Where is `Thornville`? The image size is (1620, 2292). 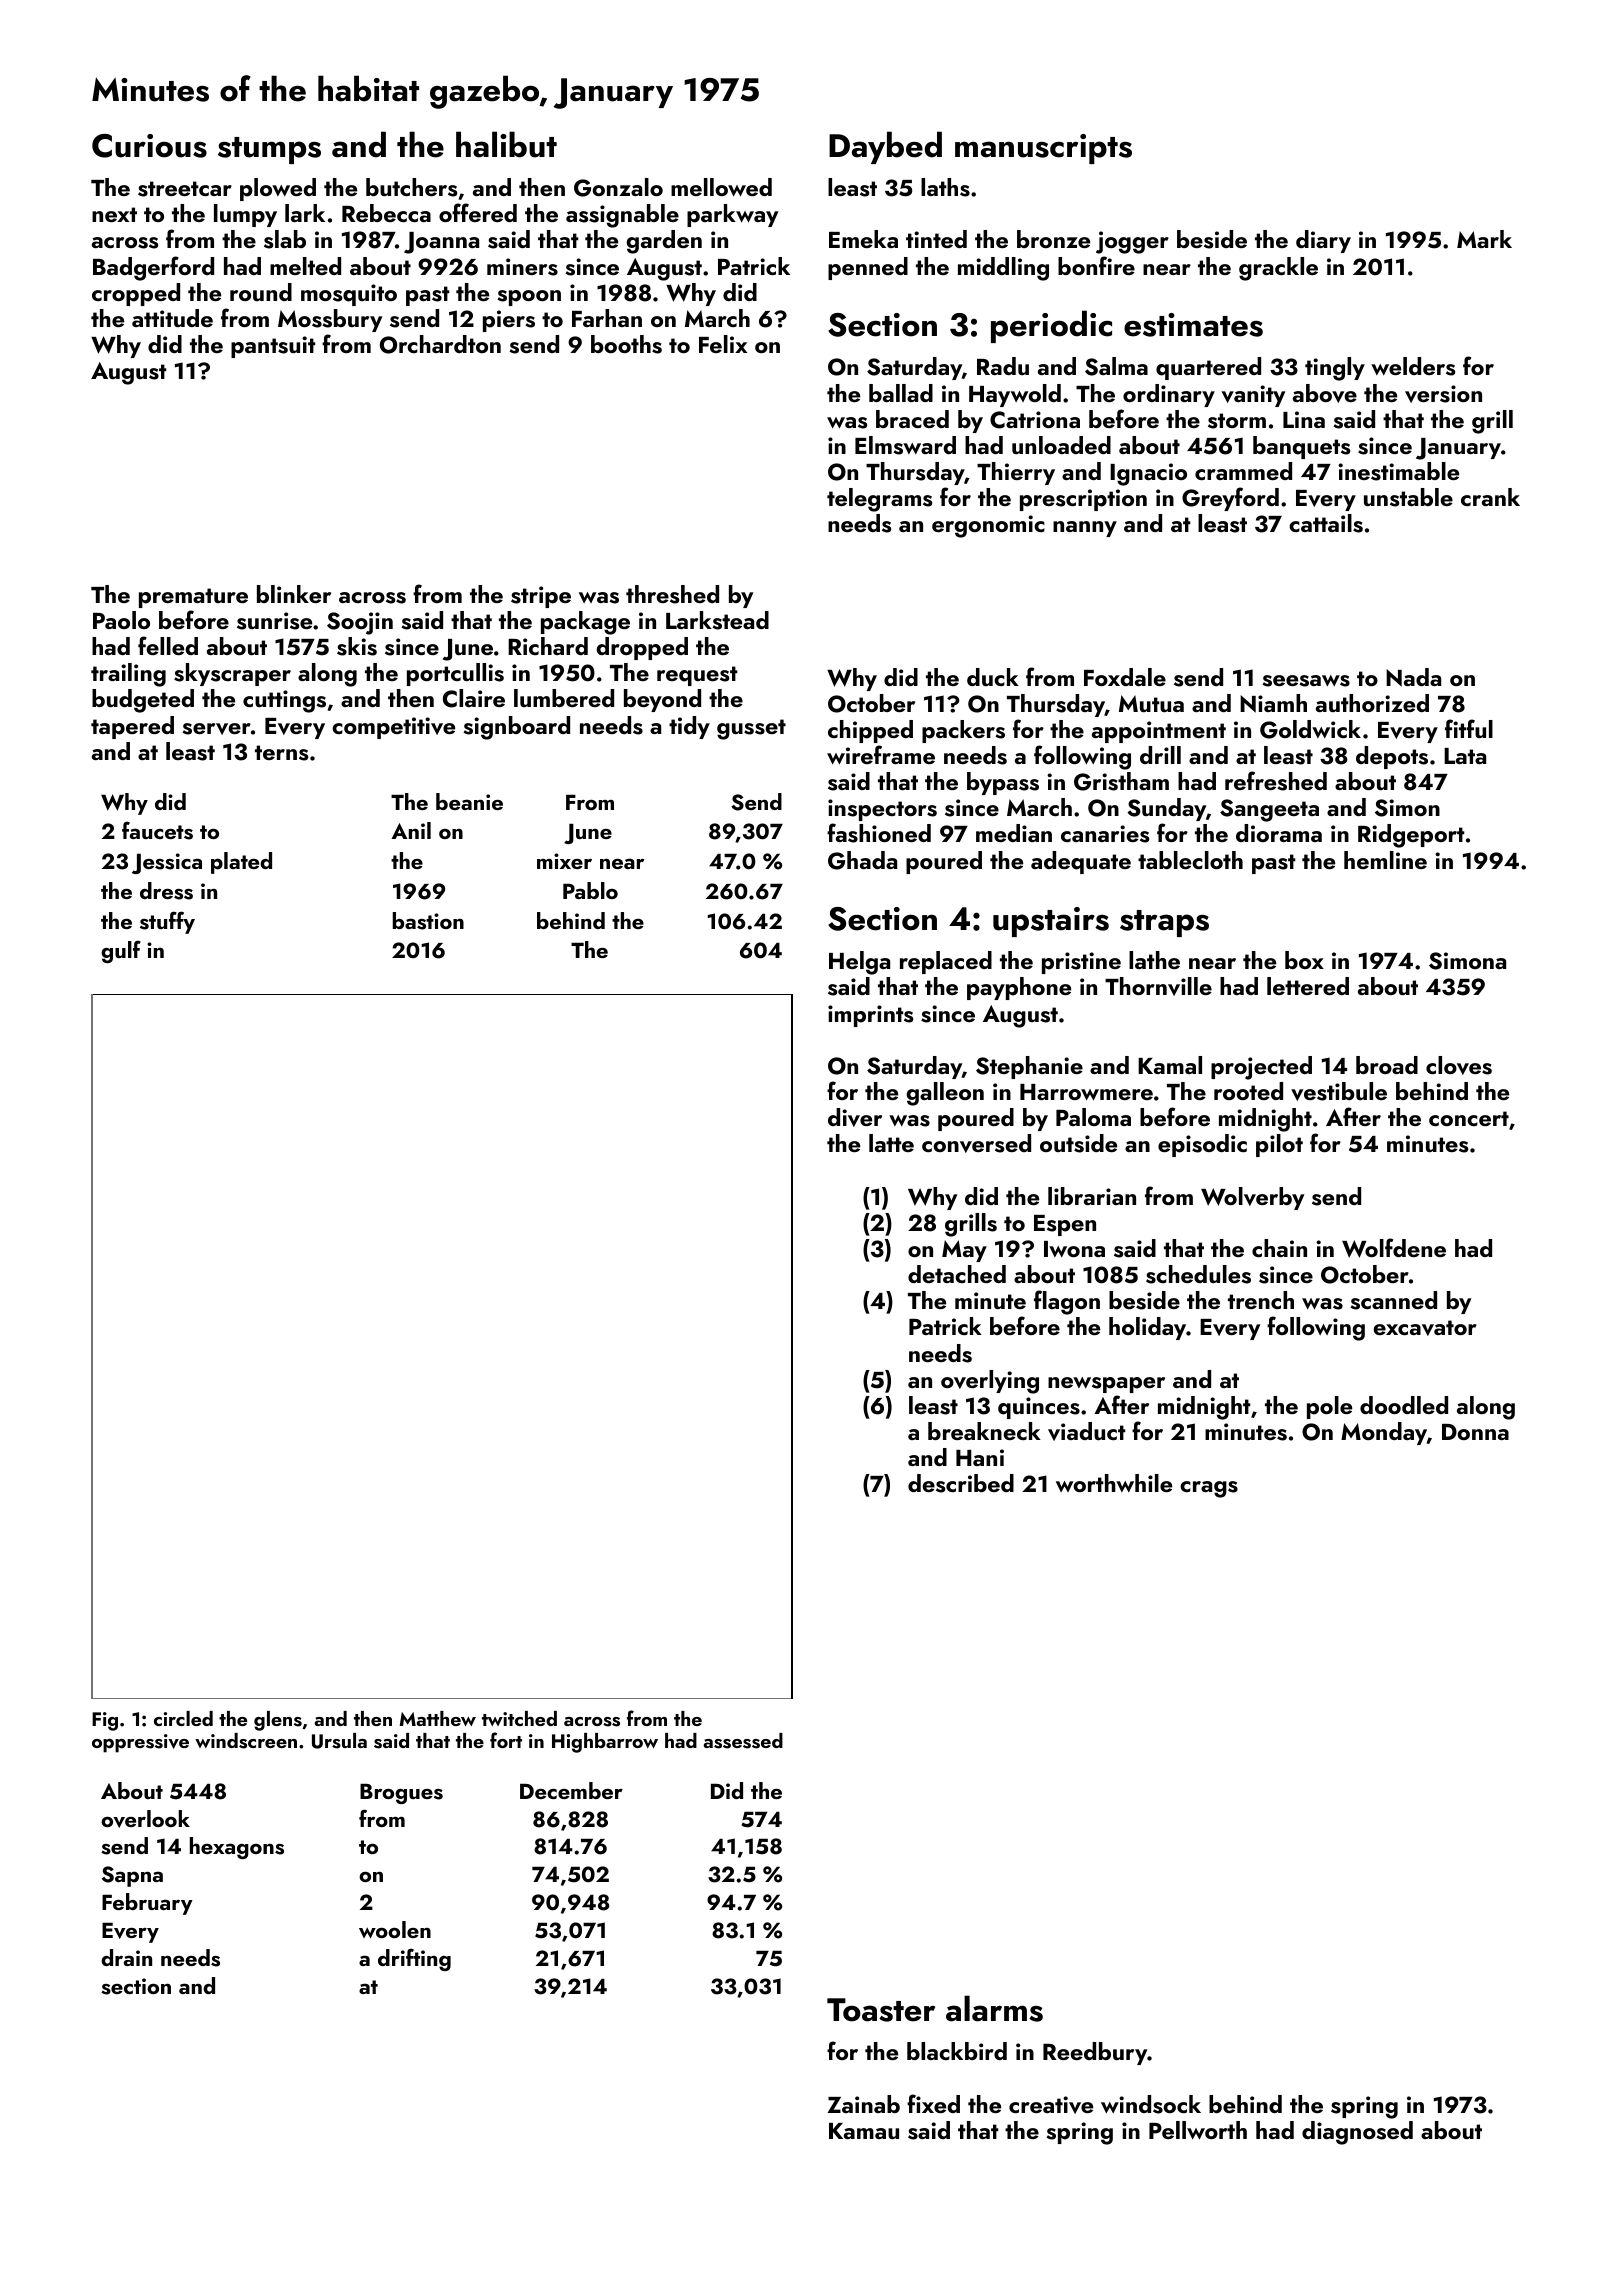
Thornville is located at coordinates (1158, 986).
